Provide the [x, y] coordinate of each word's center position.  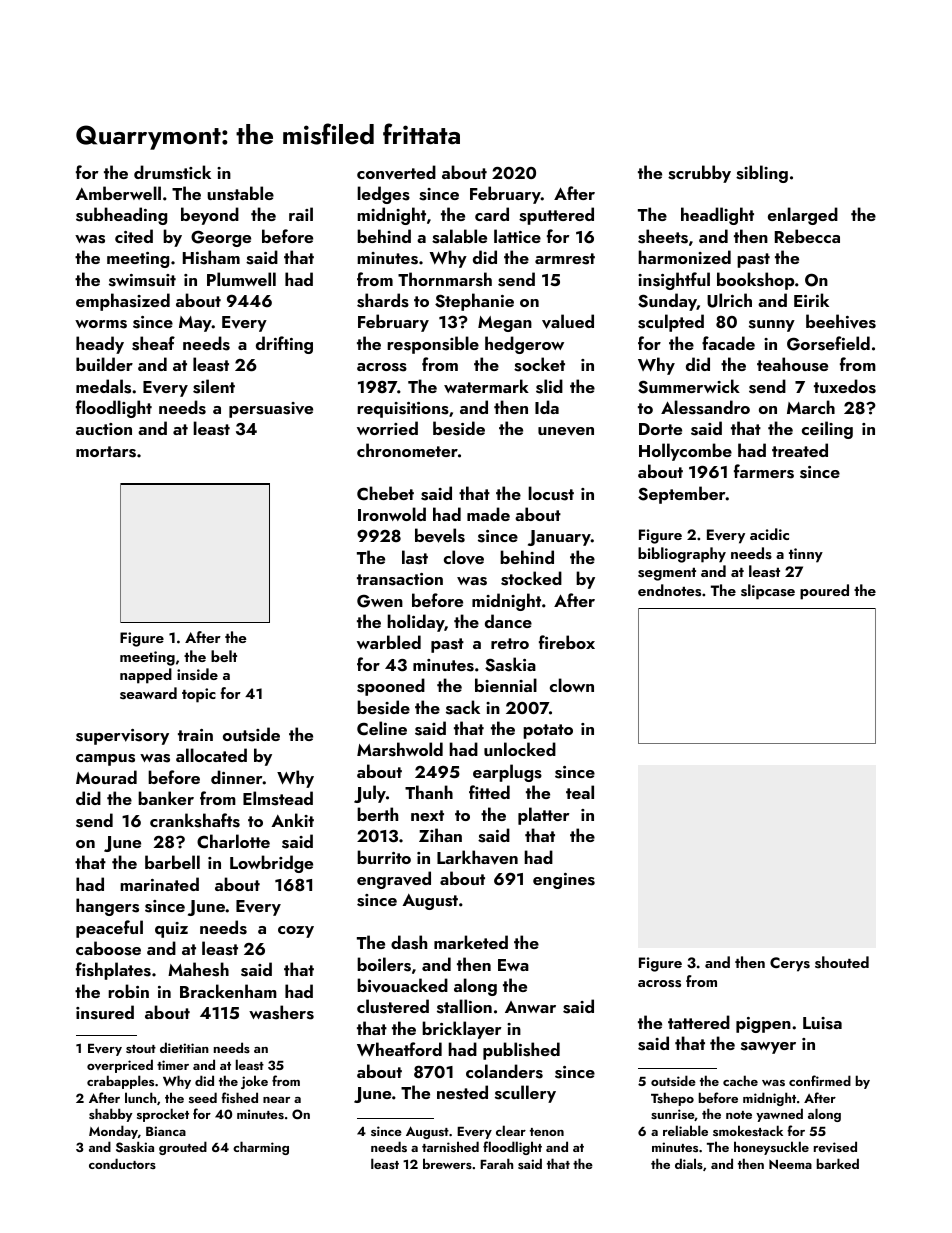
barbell [172, 862]
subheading [121, 216]
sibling [762, 174]
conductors [122, 1163]
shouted [842, 962]
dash [409, 942]
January [559, 538]
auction [104, 429]
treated [800, 450]
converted [396, 172]
